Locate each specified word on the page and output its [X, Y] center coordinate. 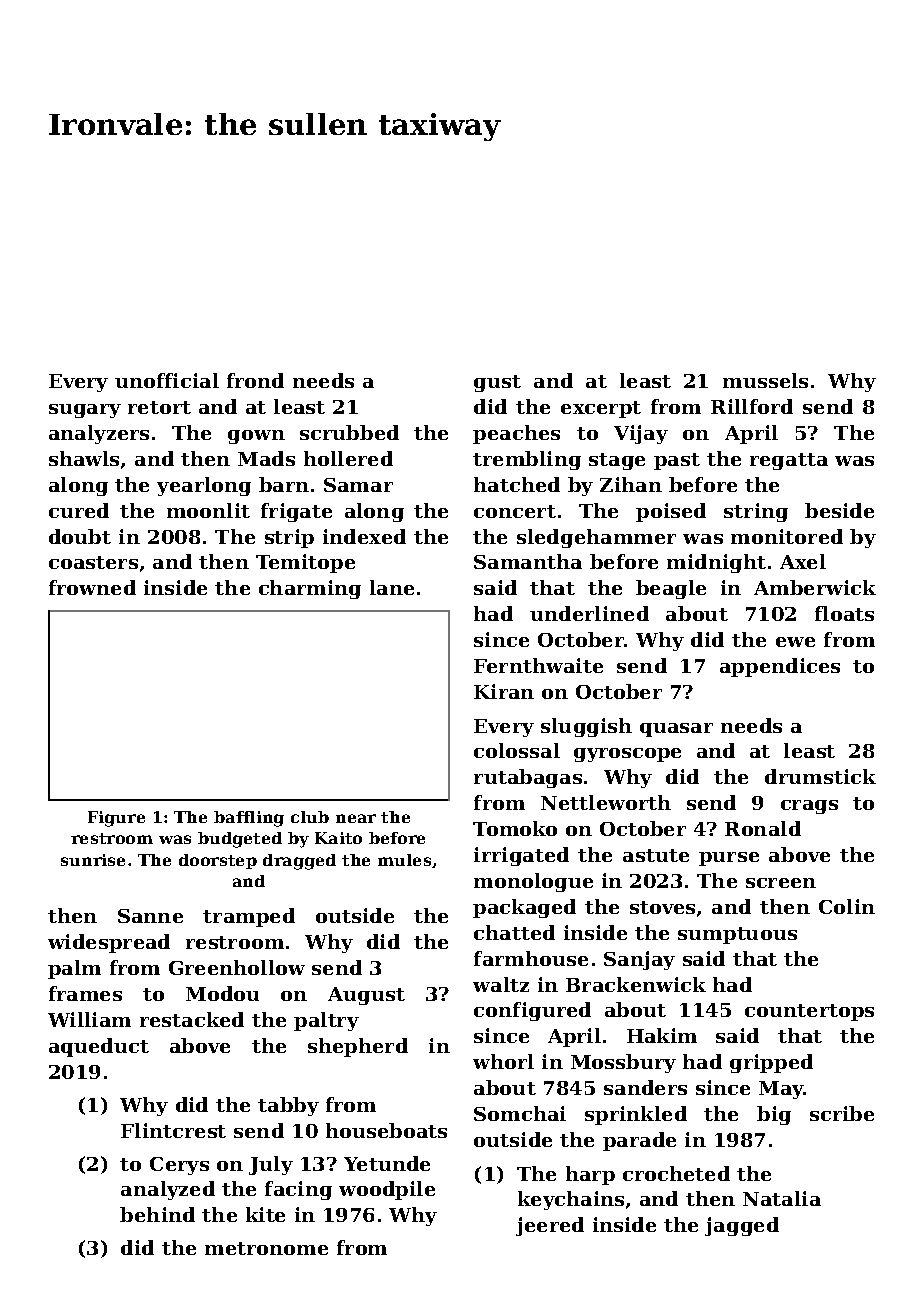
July [271, 1165]
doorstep [218, 861]
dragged [299, 862]
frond [255, 380]
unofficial [167, 380]
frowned [92, 587]
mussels [765, 380]
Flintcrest [173, 1130]
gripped [771, 1063]
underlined [589, 613]
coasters [93, 562]
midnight [716, 563]
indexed [364, 536]
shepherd [358, 1047]
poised [671, 512]
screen [781, 883]
